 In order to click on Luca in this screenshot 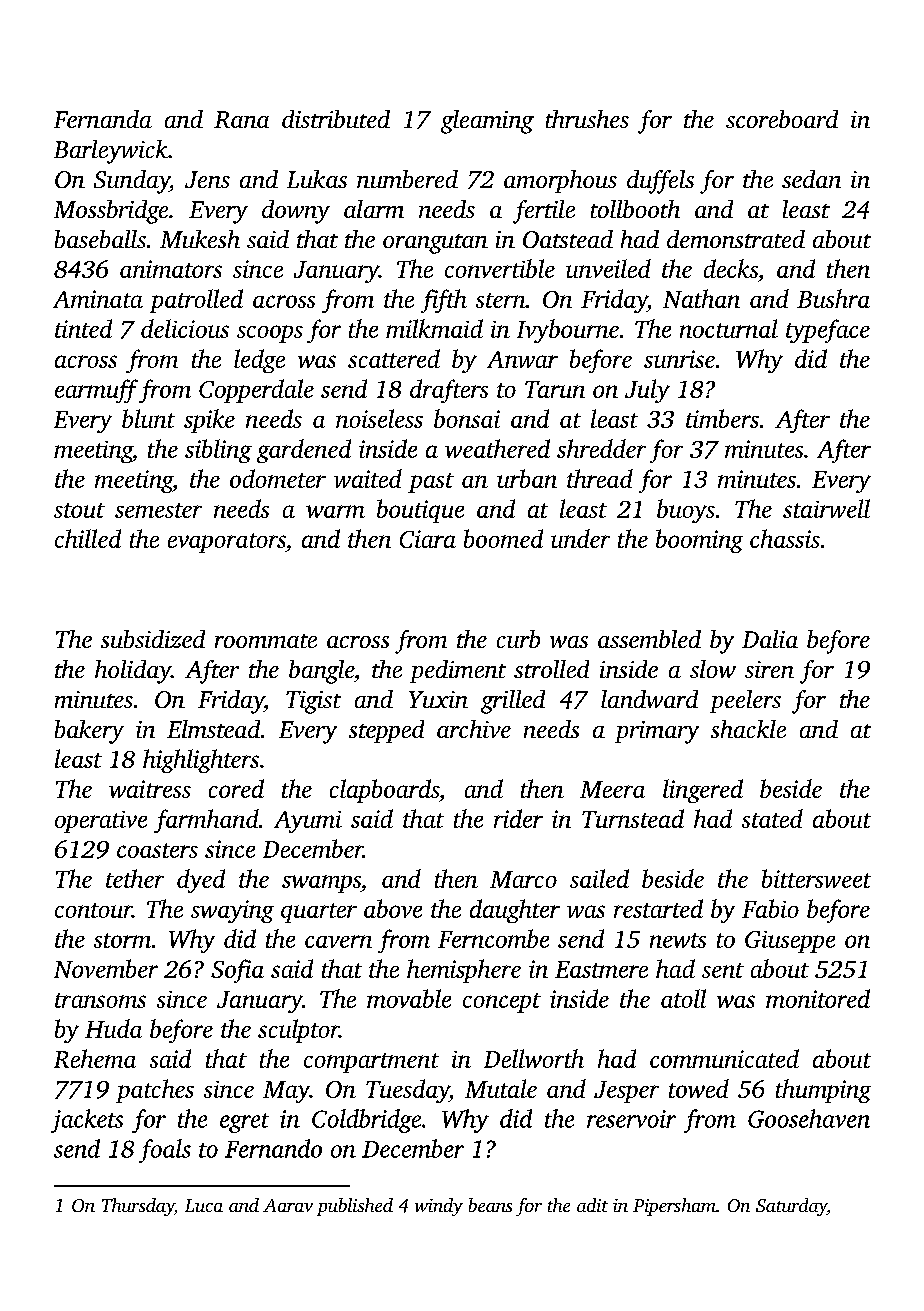, I will do `click(204, 1205)`.
